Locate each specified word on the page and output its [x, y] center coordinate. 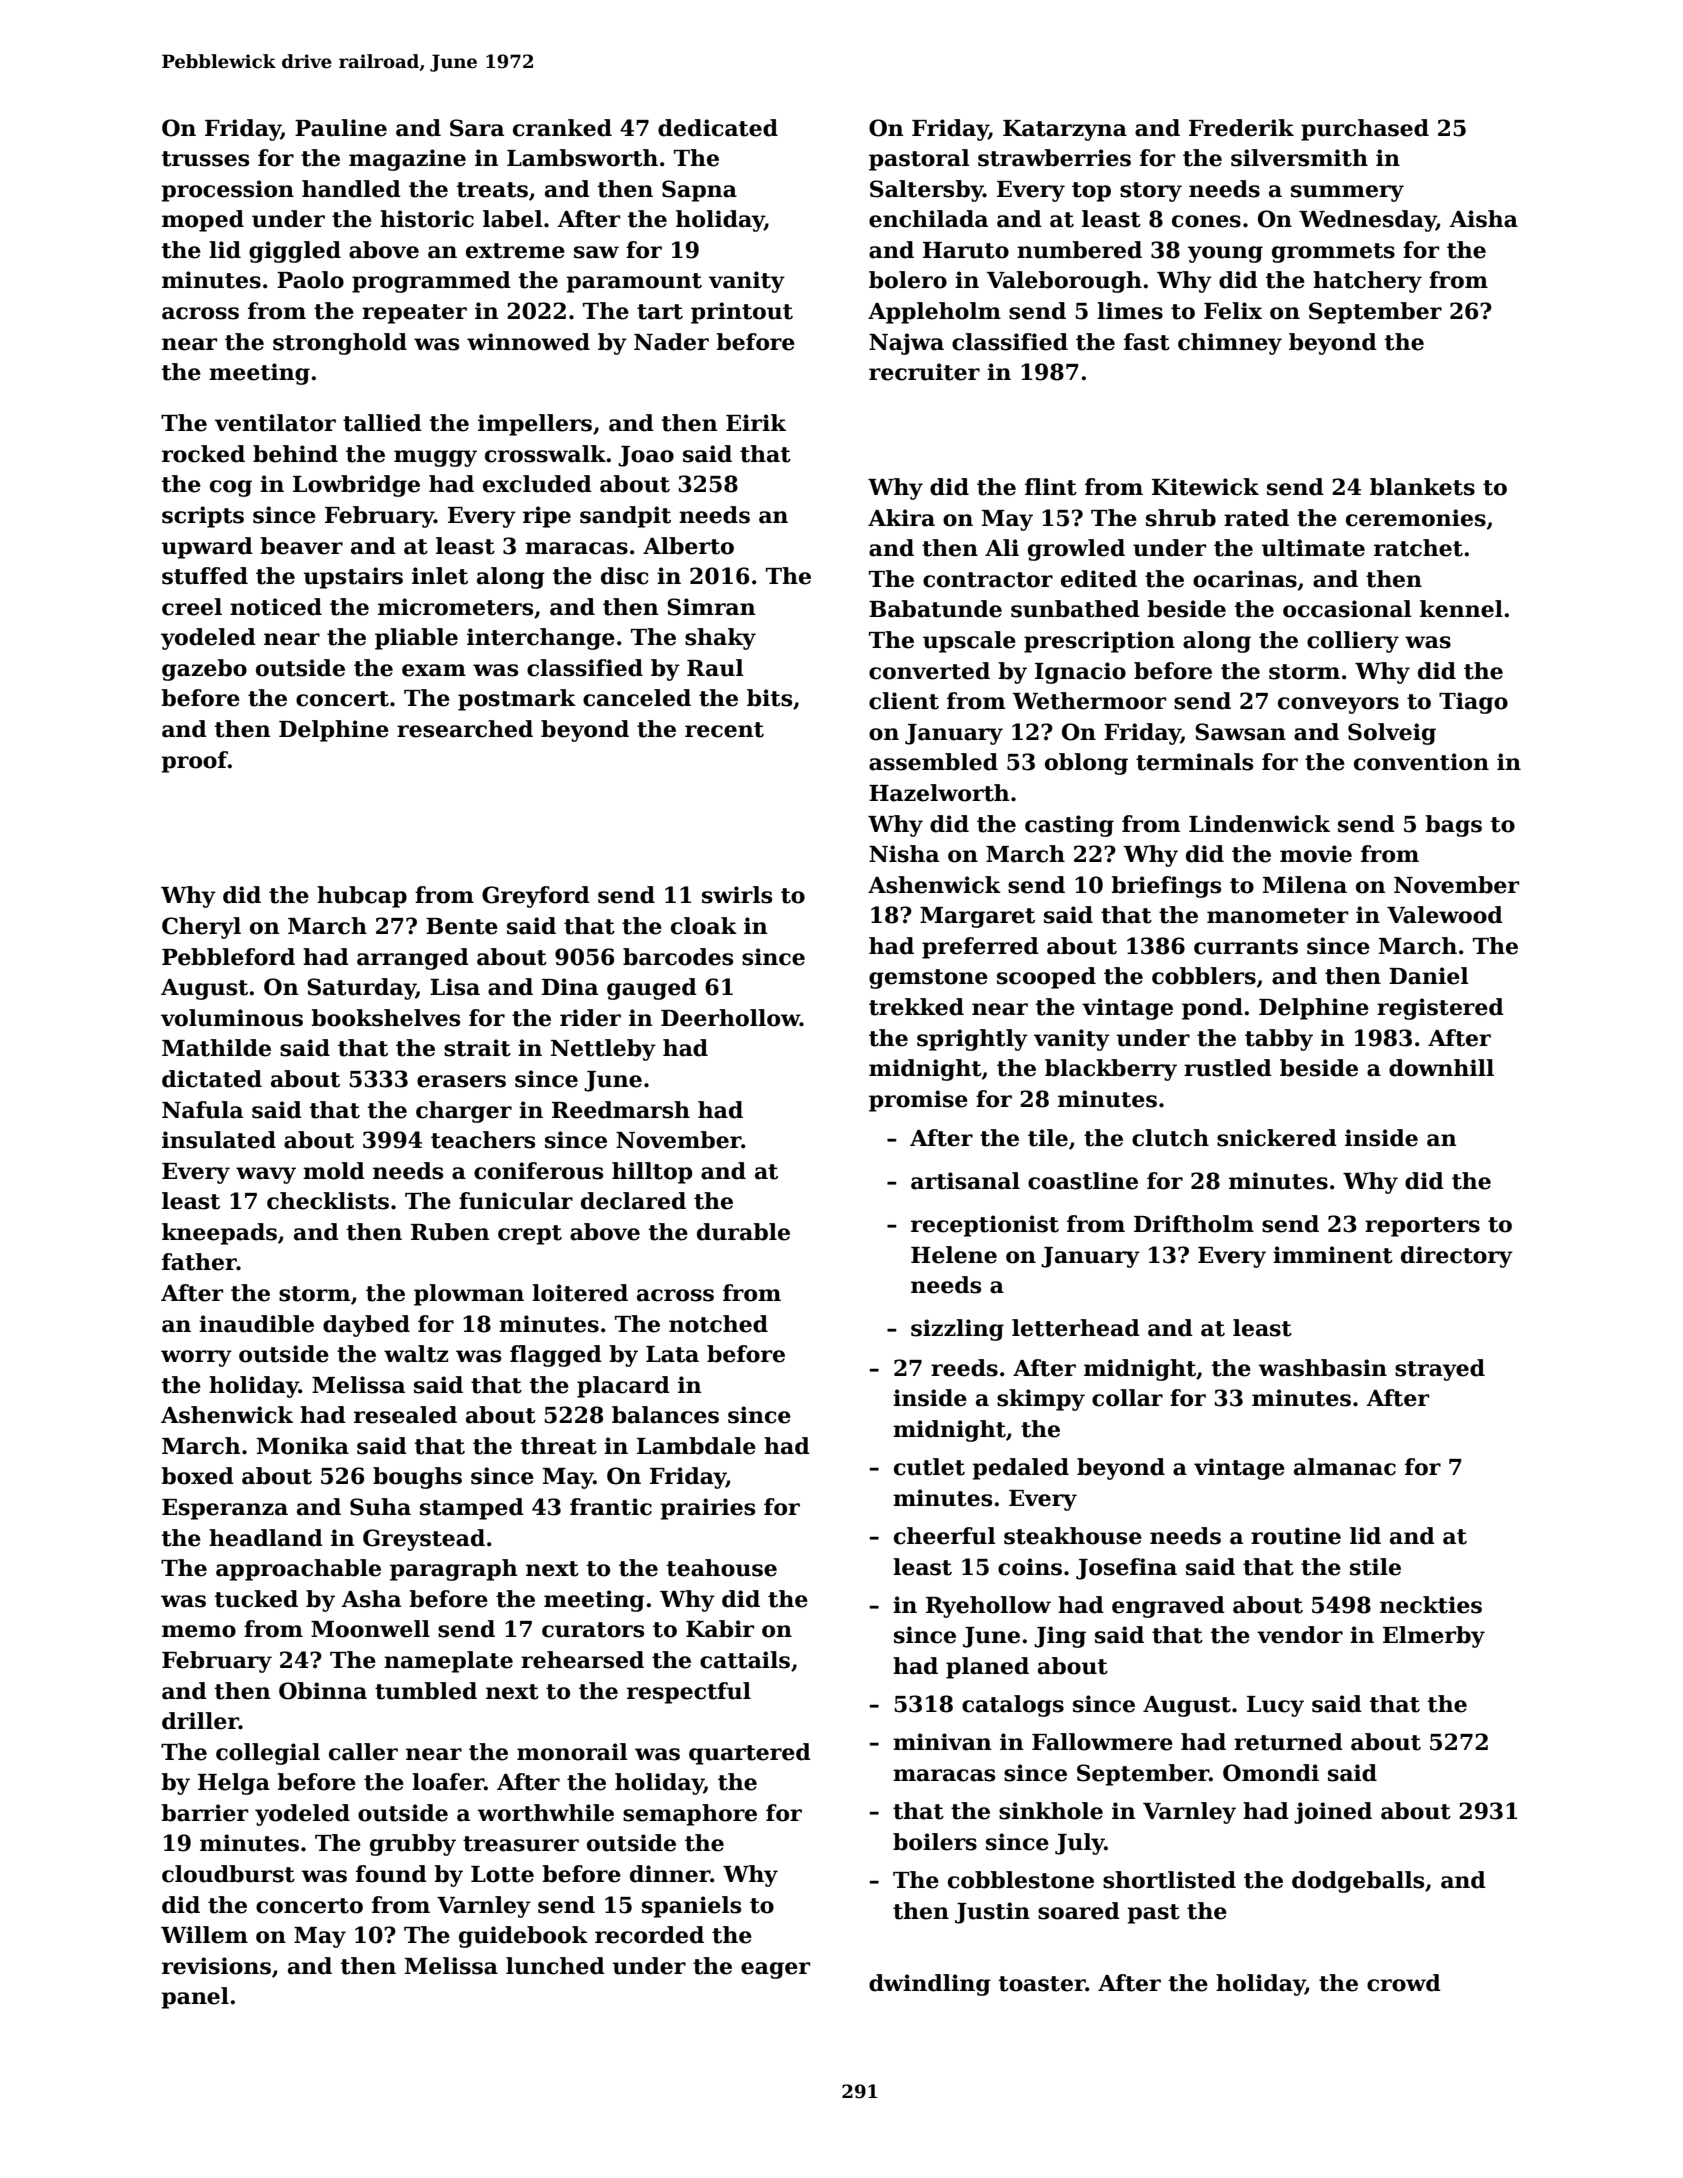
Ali [1002, 547]
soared [1079, 1911]
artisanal [965, 1181]
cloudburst [228, 1874]
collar [1127, 1398]
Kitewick [1205, 487]
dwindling [930, 1985]
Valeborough [1064, 282]
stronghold [340, 344]
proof [194, 762]
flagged [556, 1356]
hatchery [1367, 282]
